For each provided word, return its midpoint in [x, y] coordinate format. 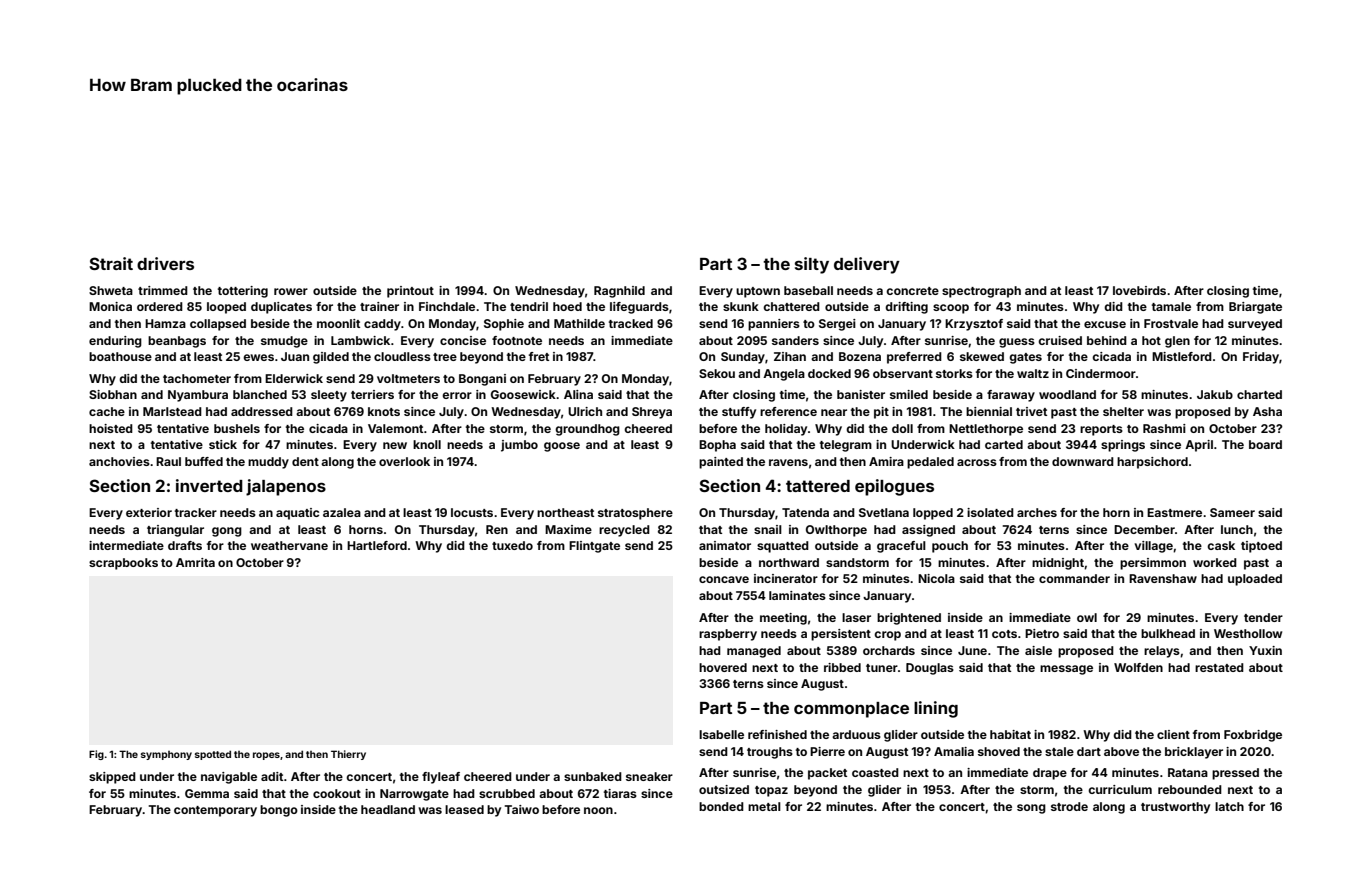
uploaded [1255, 580]
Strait [111, 263]
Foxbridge [1253, 736]
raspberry [728, 635]
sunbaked [593, 776]
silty [812, 265]
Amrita [195, 562]
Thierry [348, 755]
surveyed [1255, 325]
